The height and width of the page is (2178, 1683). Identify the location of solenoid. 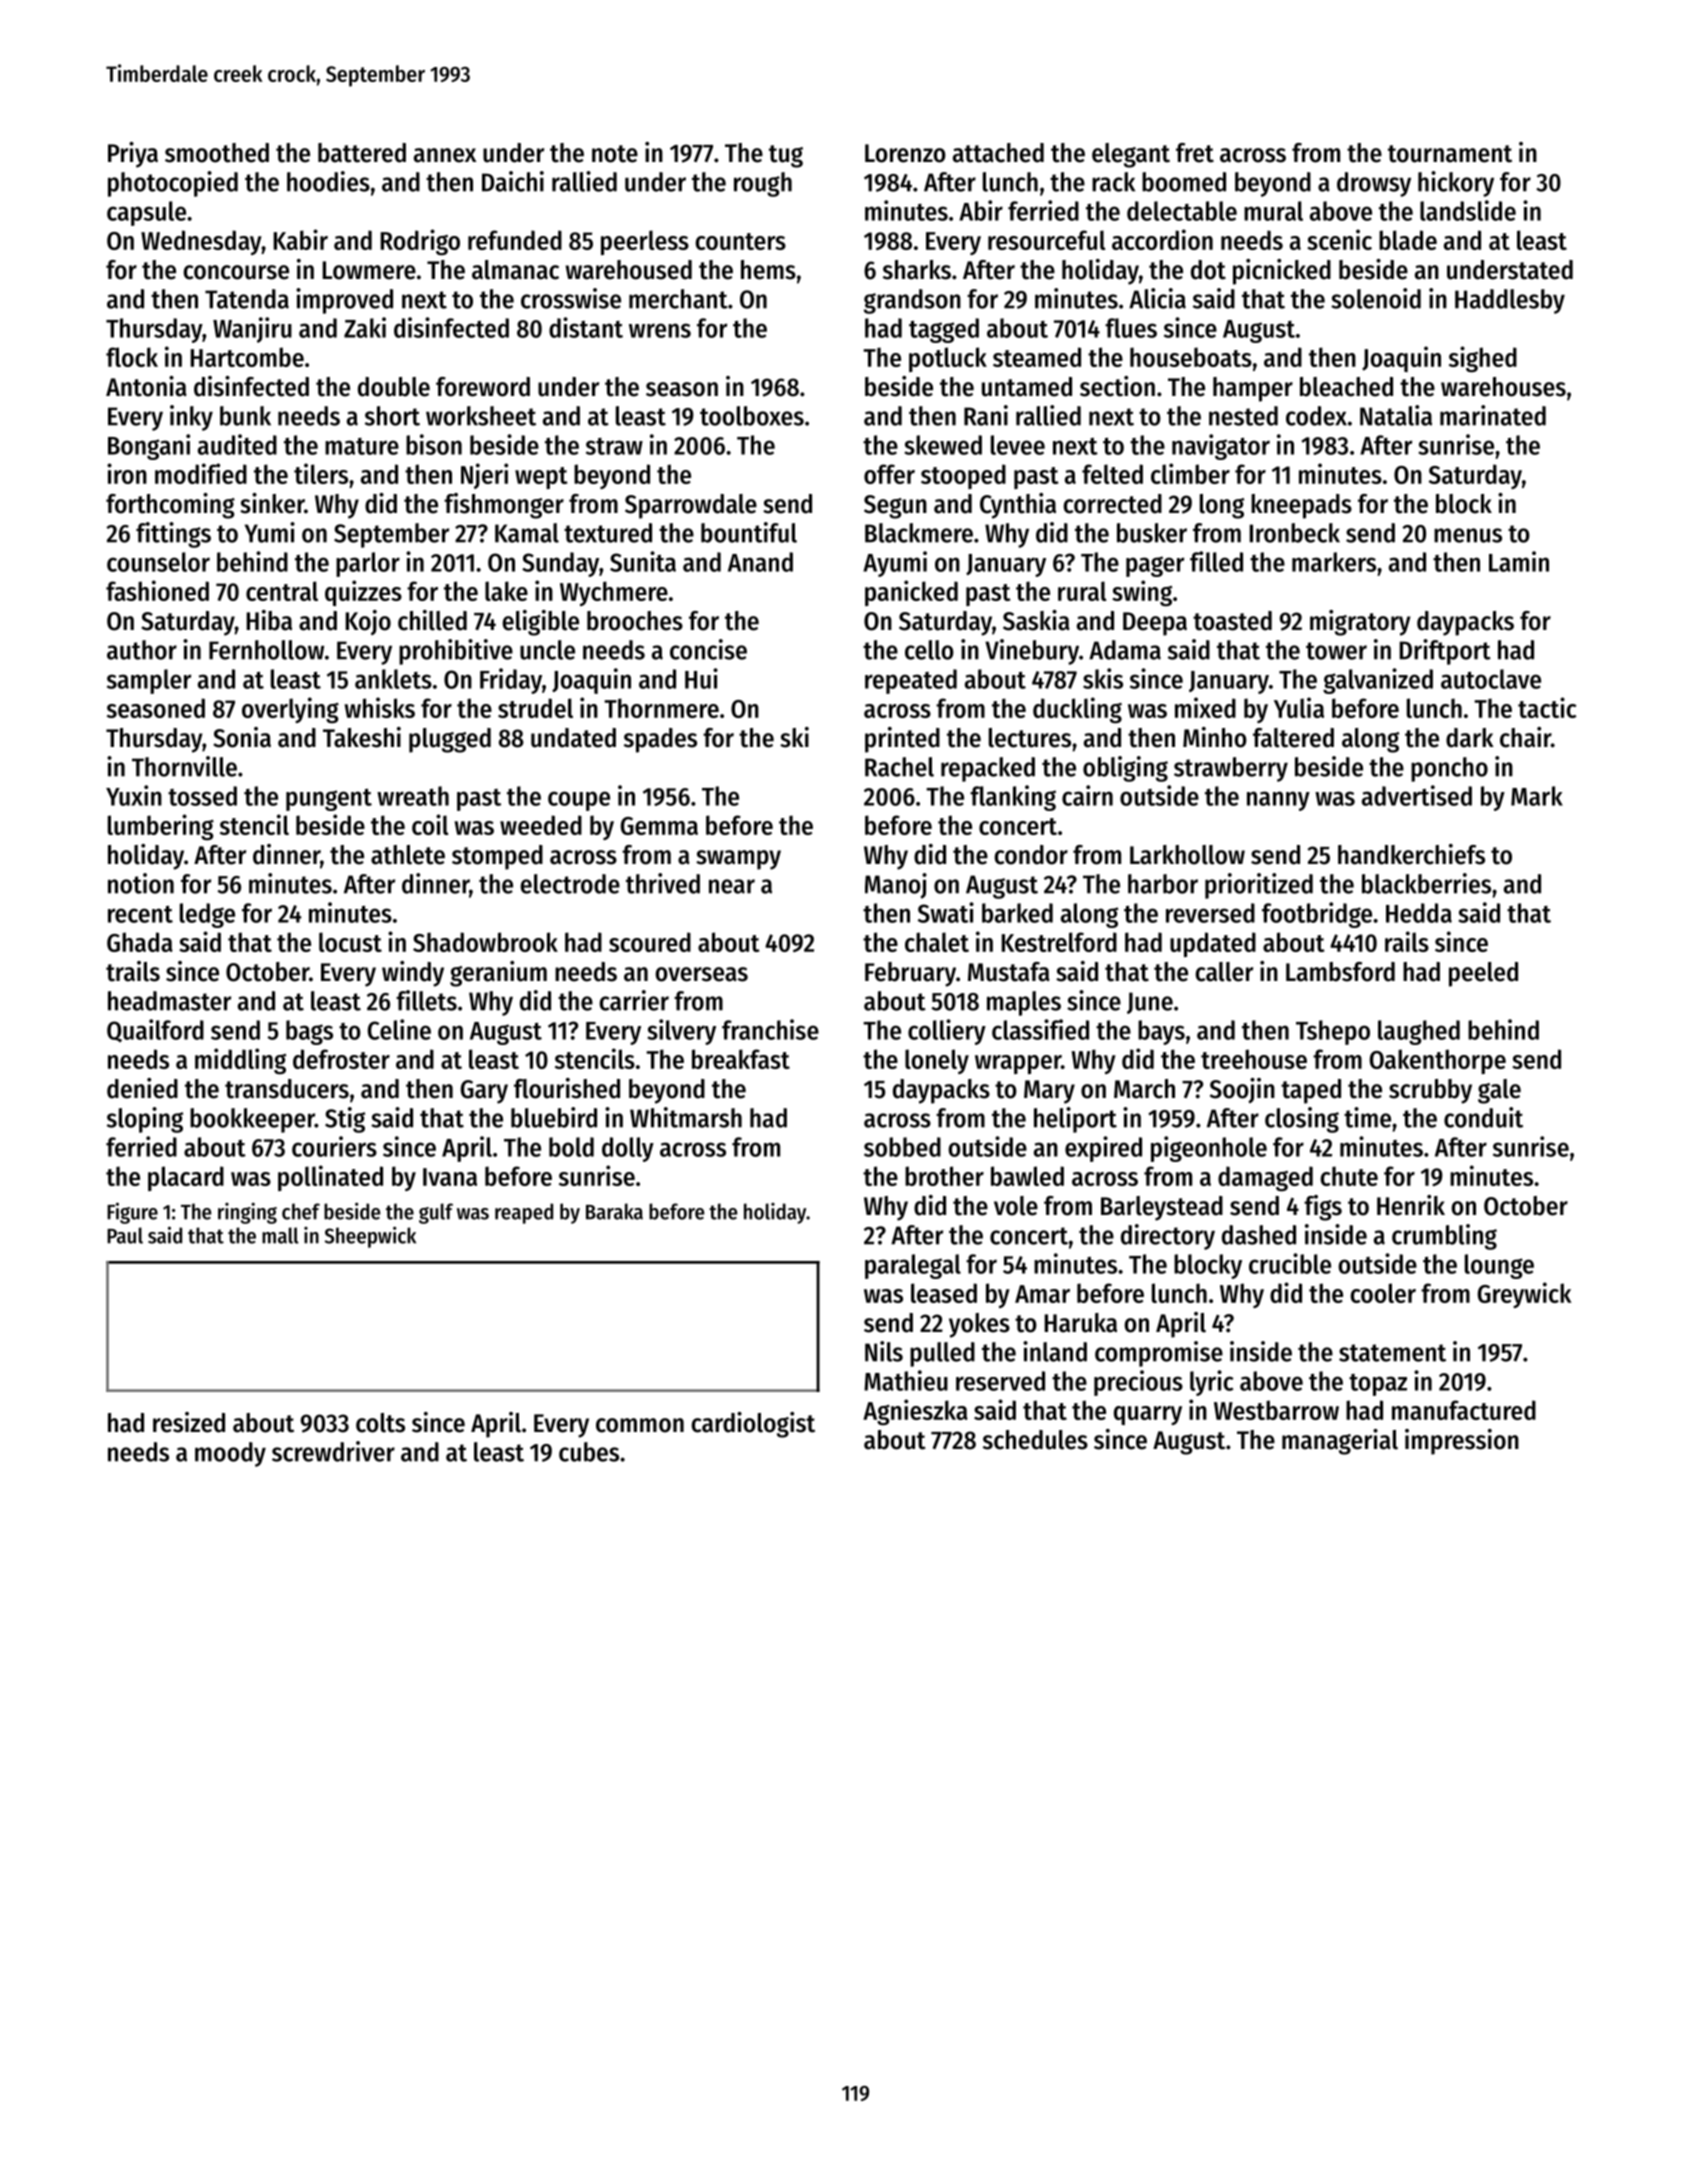
(1376, 298).
